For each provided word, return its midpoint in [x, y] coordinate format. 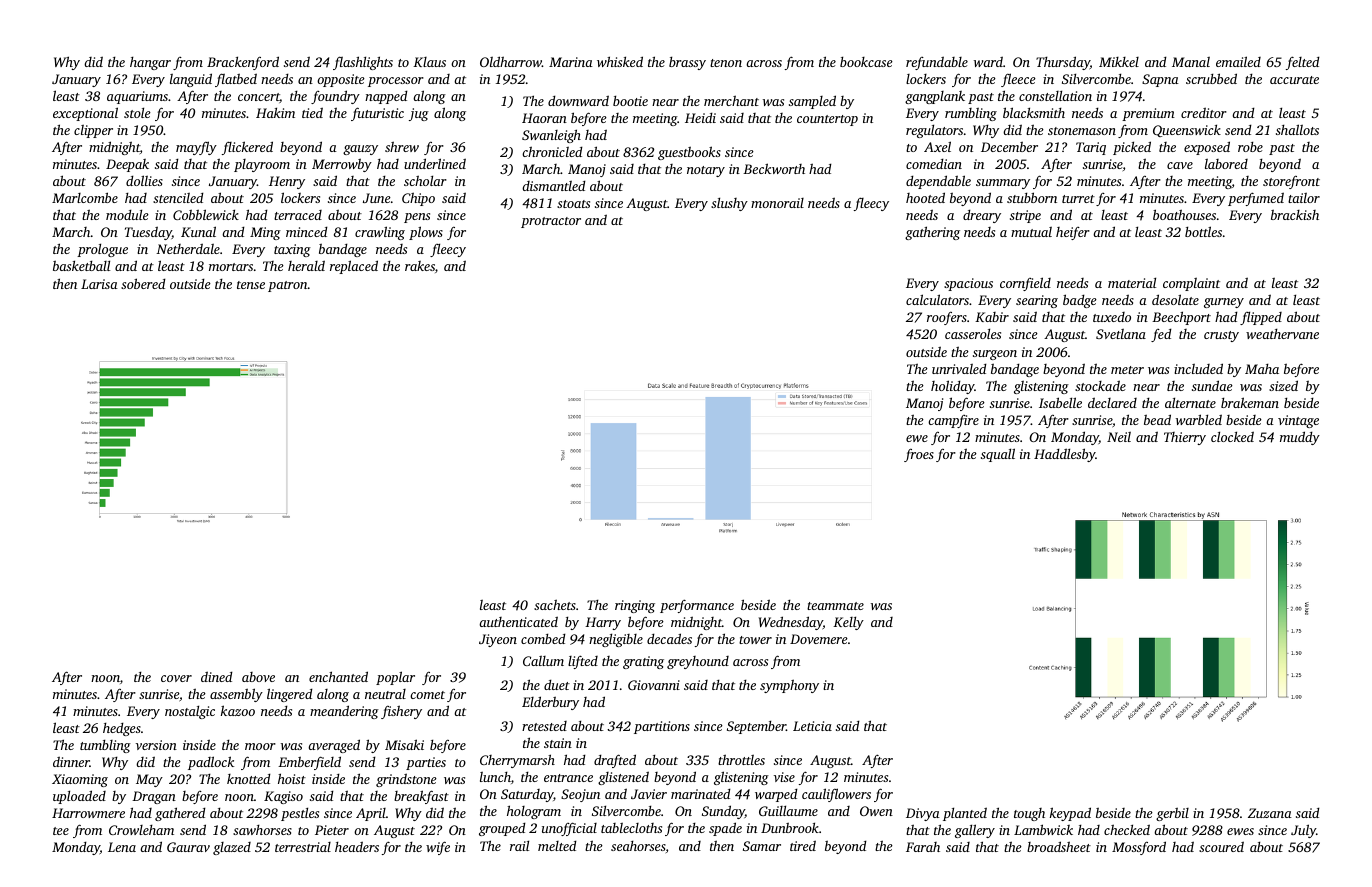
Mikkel [1119, 62]
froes [919, 455]
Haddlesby [1065, 455]
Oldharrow [511, 61]
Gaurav [188, 847]
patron [288, 286]
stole [137, 112]
